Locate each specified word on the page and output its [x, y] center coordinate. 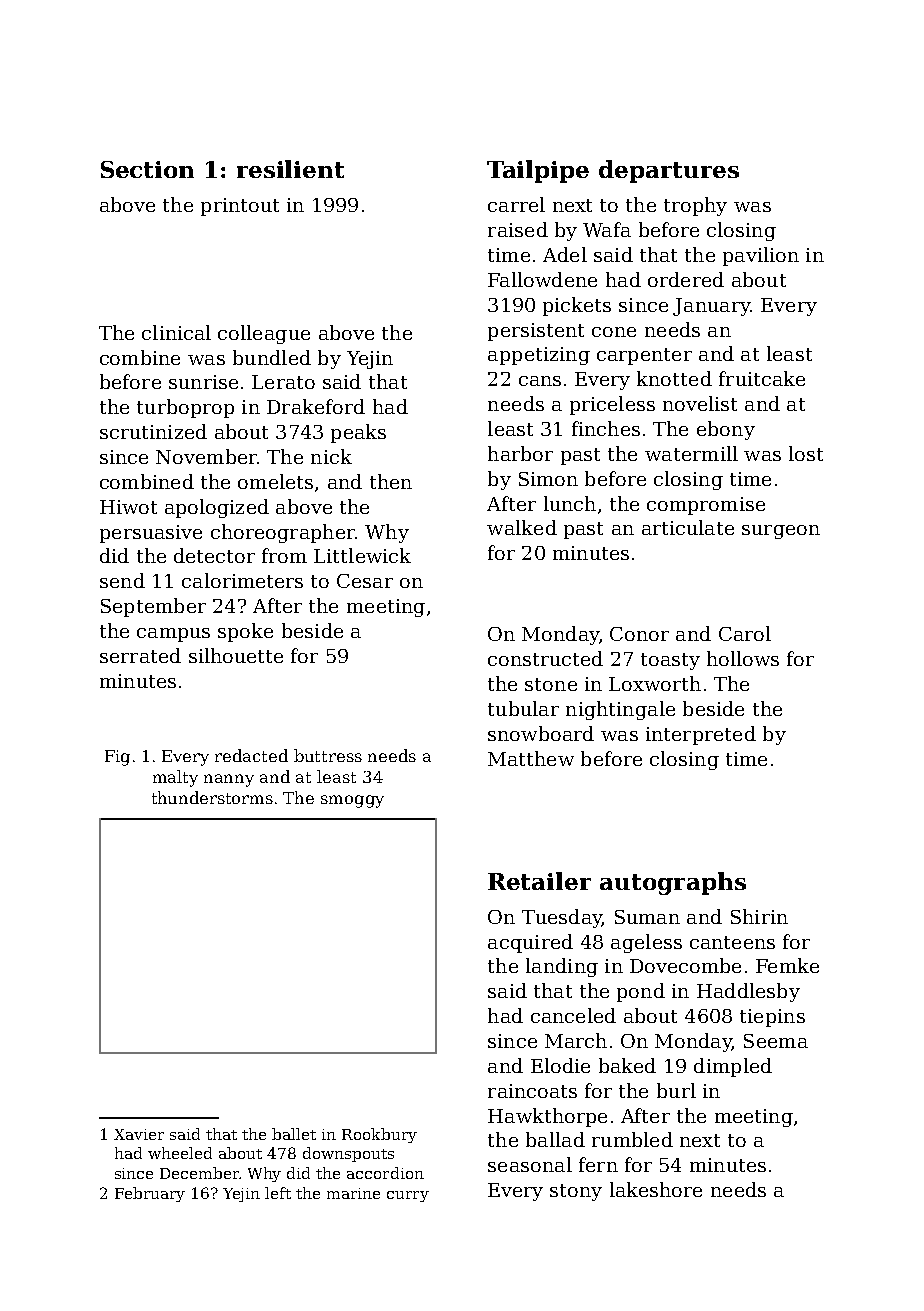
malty [175, 778]
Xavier [139, 1134]
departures [669, 171]
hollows [743, 658]
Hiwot [128, 507]
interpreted [701, 735]
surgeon [781, 532]
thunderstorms [212, 797]
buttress [328, 755]
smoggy [352, 801]
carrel [516, 204]
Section [147, 169]
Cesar [365, 581]
